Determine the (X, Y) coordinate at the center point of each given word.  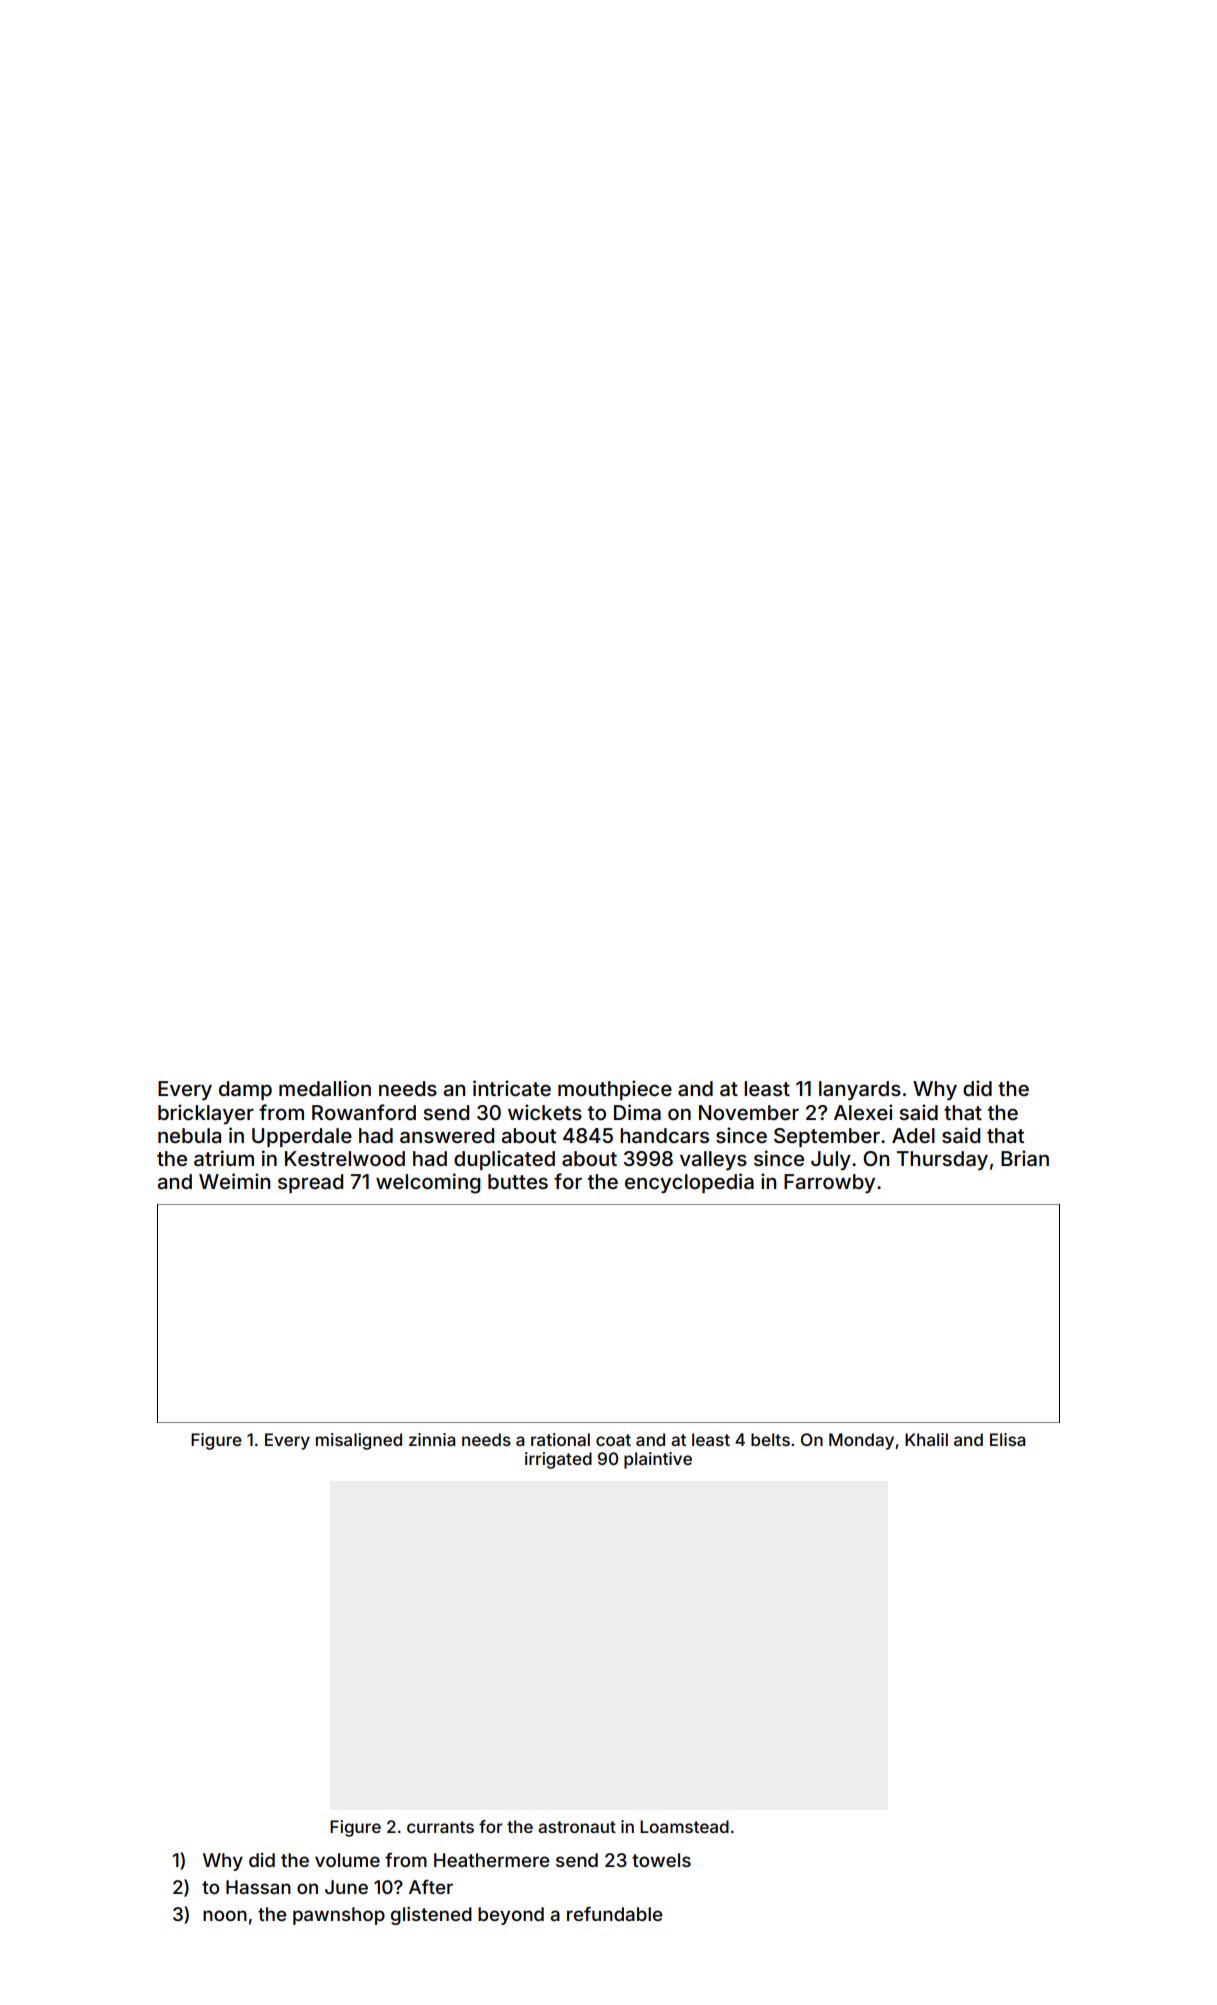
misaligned (359, 1441)
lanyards (860, 1090)
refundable (614, 1913)
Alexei (863, 1112)
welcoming (428, 1183)
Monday (861, 1441)
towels (661, 1860)
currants (440, 1827)
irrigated (558, 1460)
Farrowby (829, 1183)
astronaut (577, 1827)
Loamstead (684, 1826)
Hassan (258, 1887)
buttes (518, 1181)
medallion (325, 1088)
